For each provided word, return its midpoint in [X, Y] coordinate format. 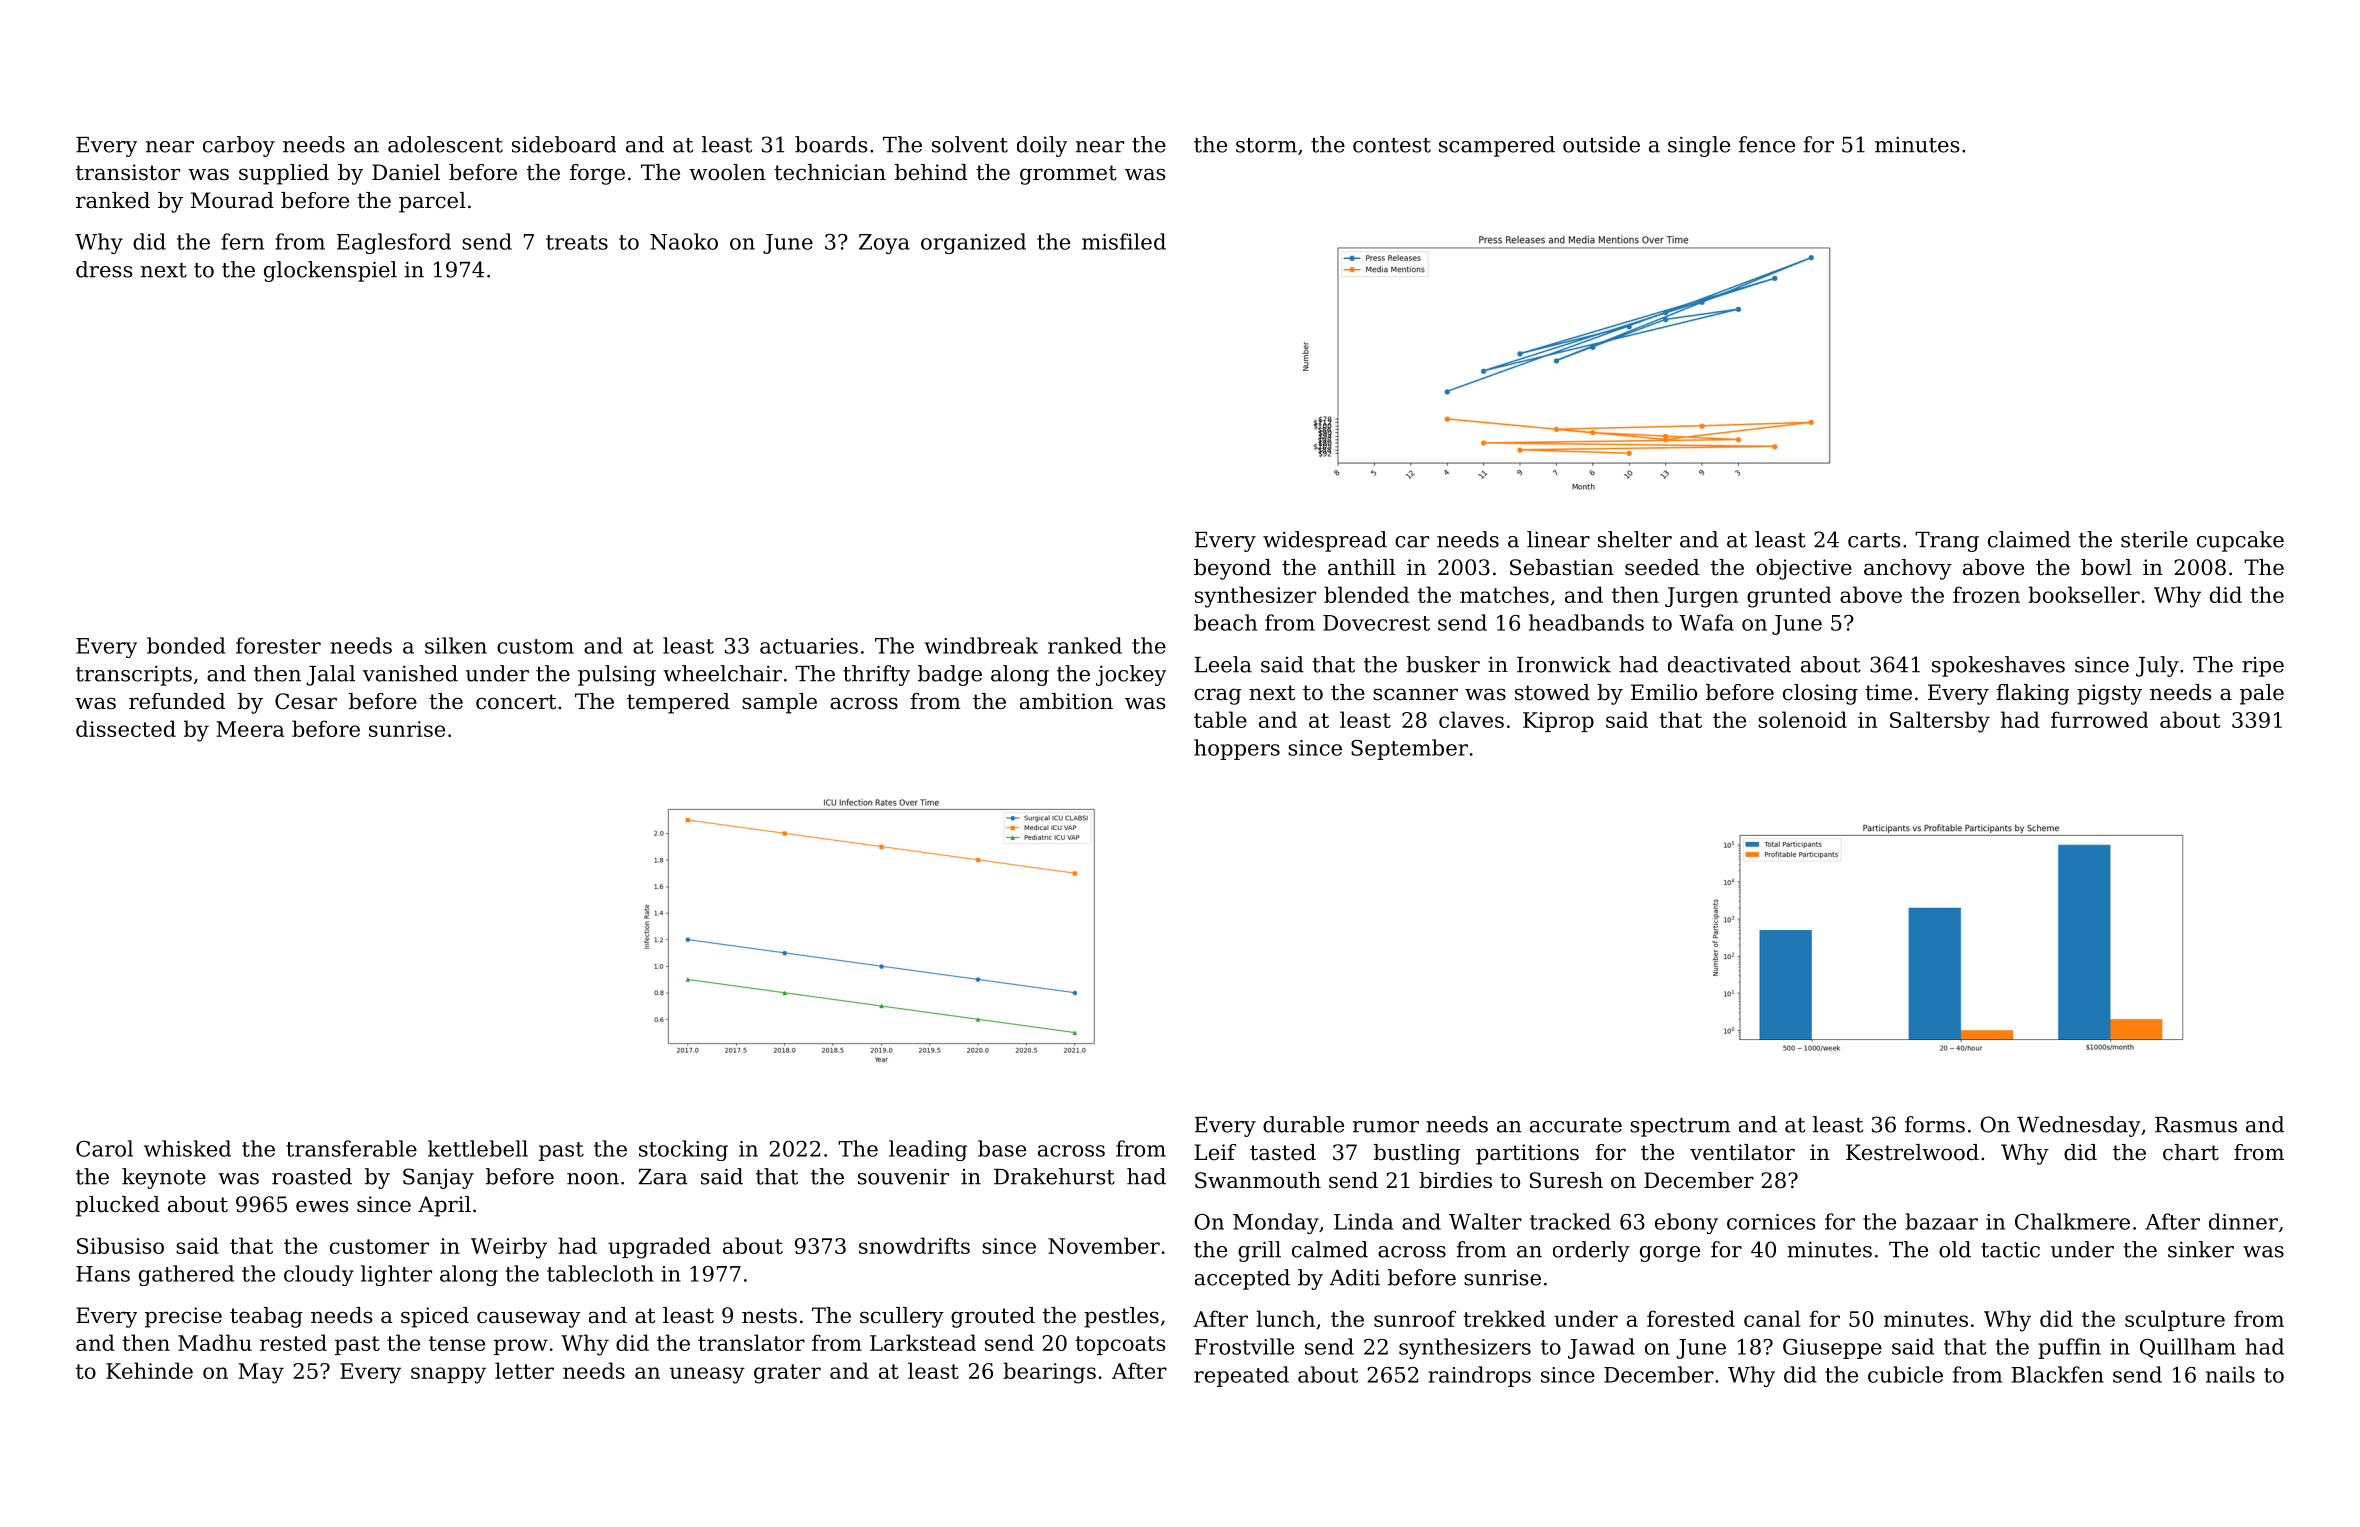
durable [1303, 1124]
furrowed [2099, 719]
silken [456, 645]
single [1699, 146]
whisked [187, 1148]
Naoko [684, 241]
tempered [678, 703]
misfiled [1124, 241]
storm [1266, 145]
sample [779, 703]
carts [1874, 540]
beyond [1232, 569]
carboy [239, 146]
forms [1935, 1124]
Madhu [215, 1342]
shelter [1635, 539]
